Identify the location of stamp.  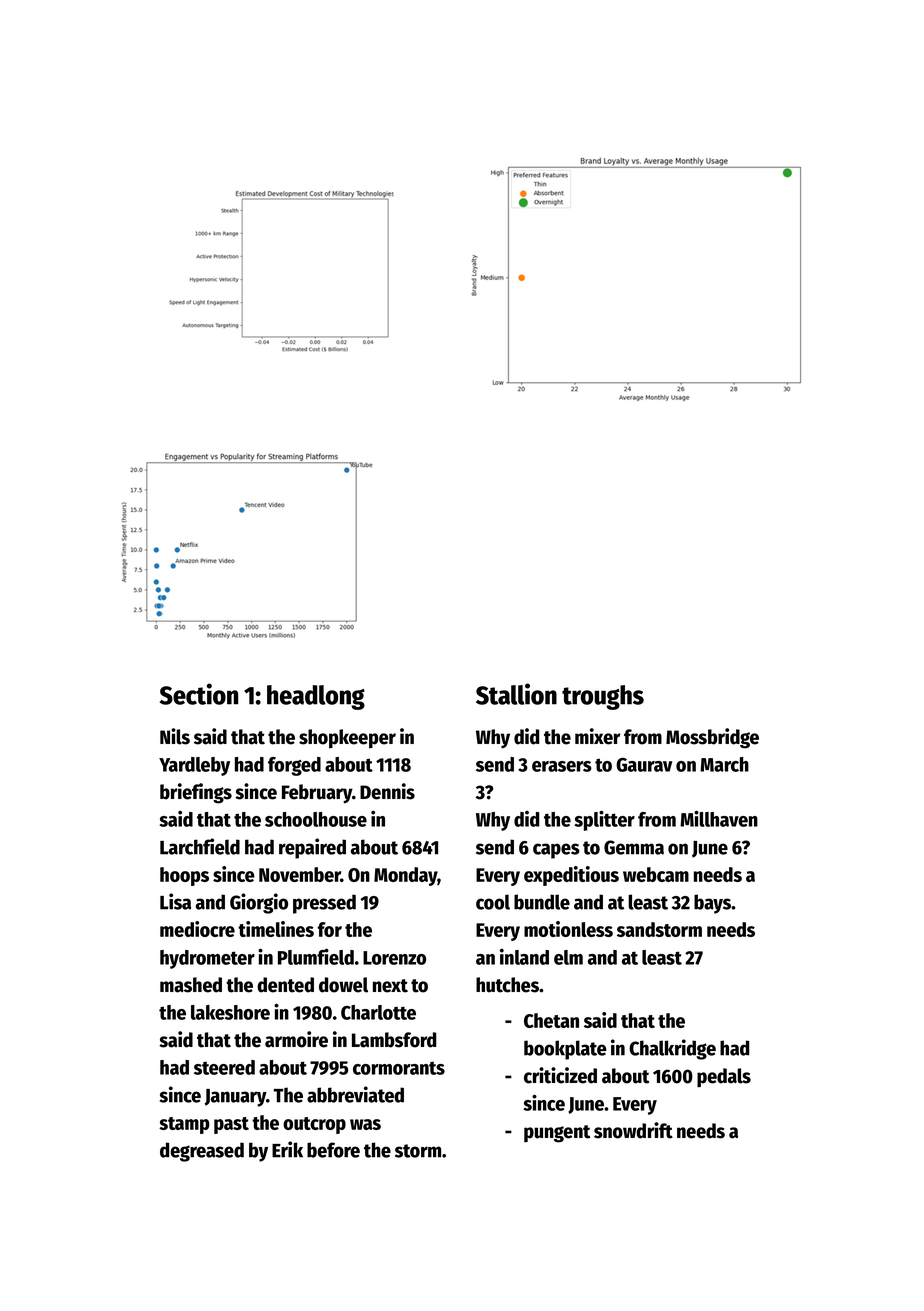
(184, 1125).
